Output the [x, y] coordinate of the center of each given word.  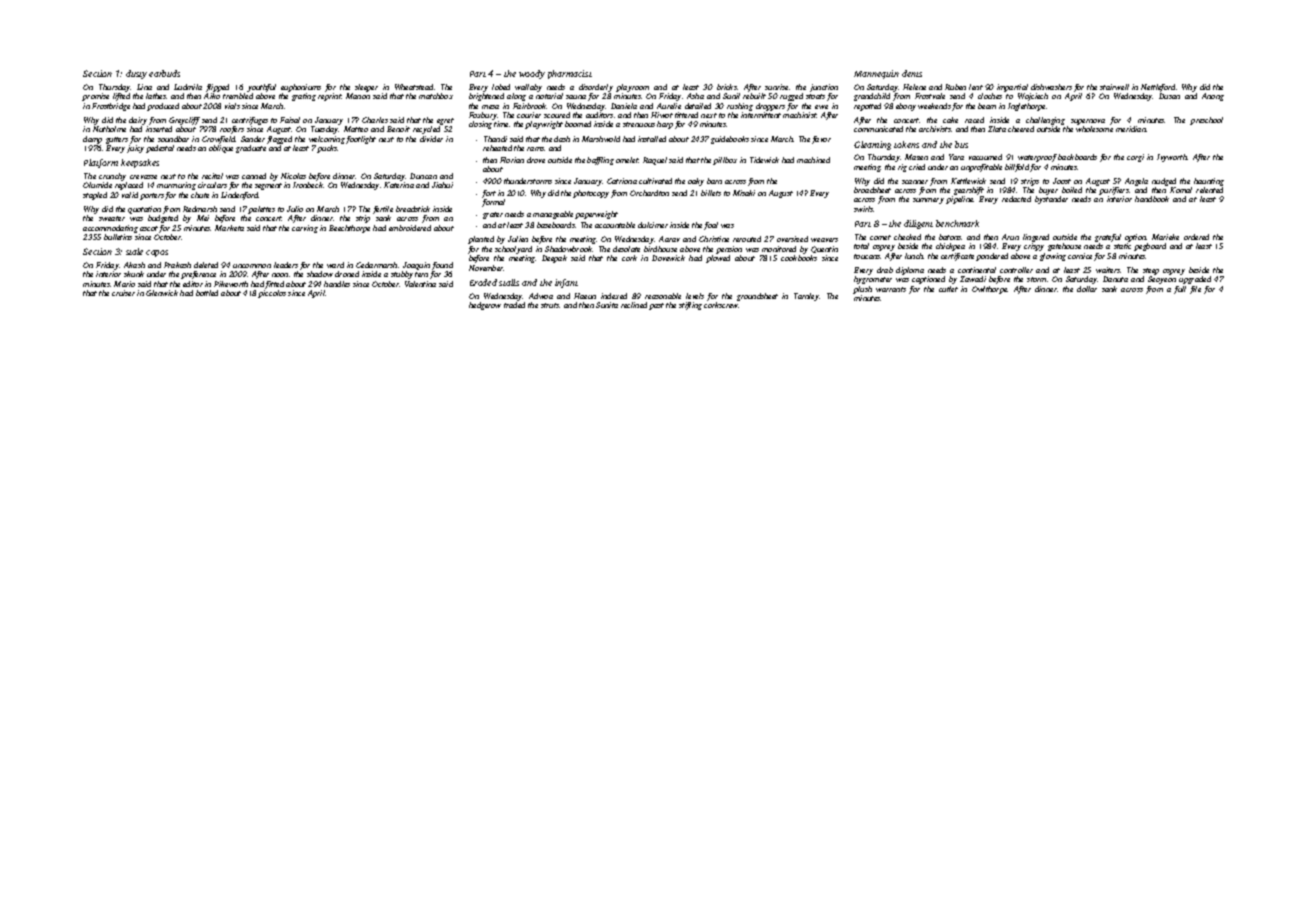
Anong [1213, 97]
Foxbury [483, 116]
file [1195, 290]
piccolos [272, 294]
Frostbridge [111, 107]
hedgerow [485, 306]
